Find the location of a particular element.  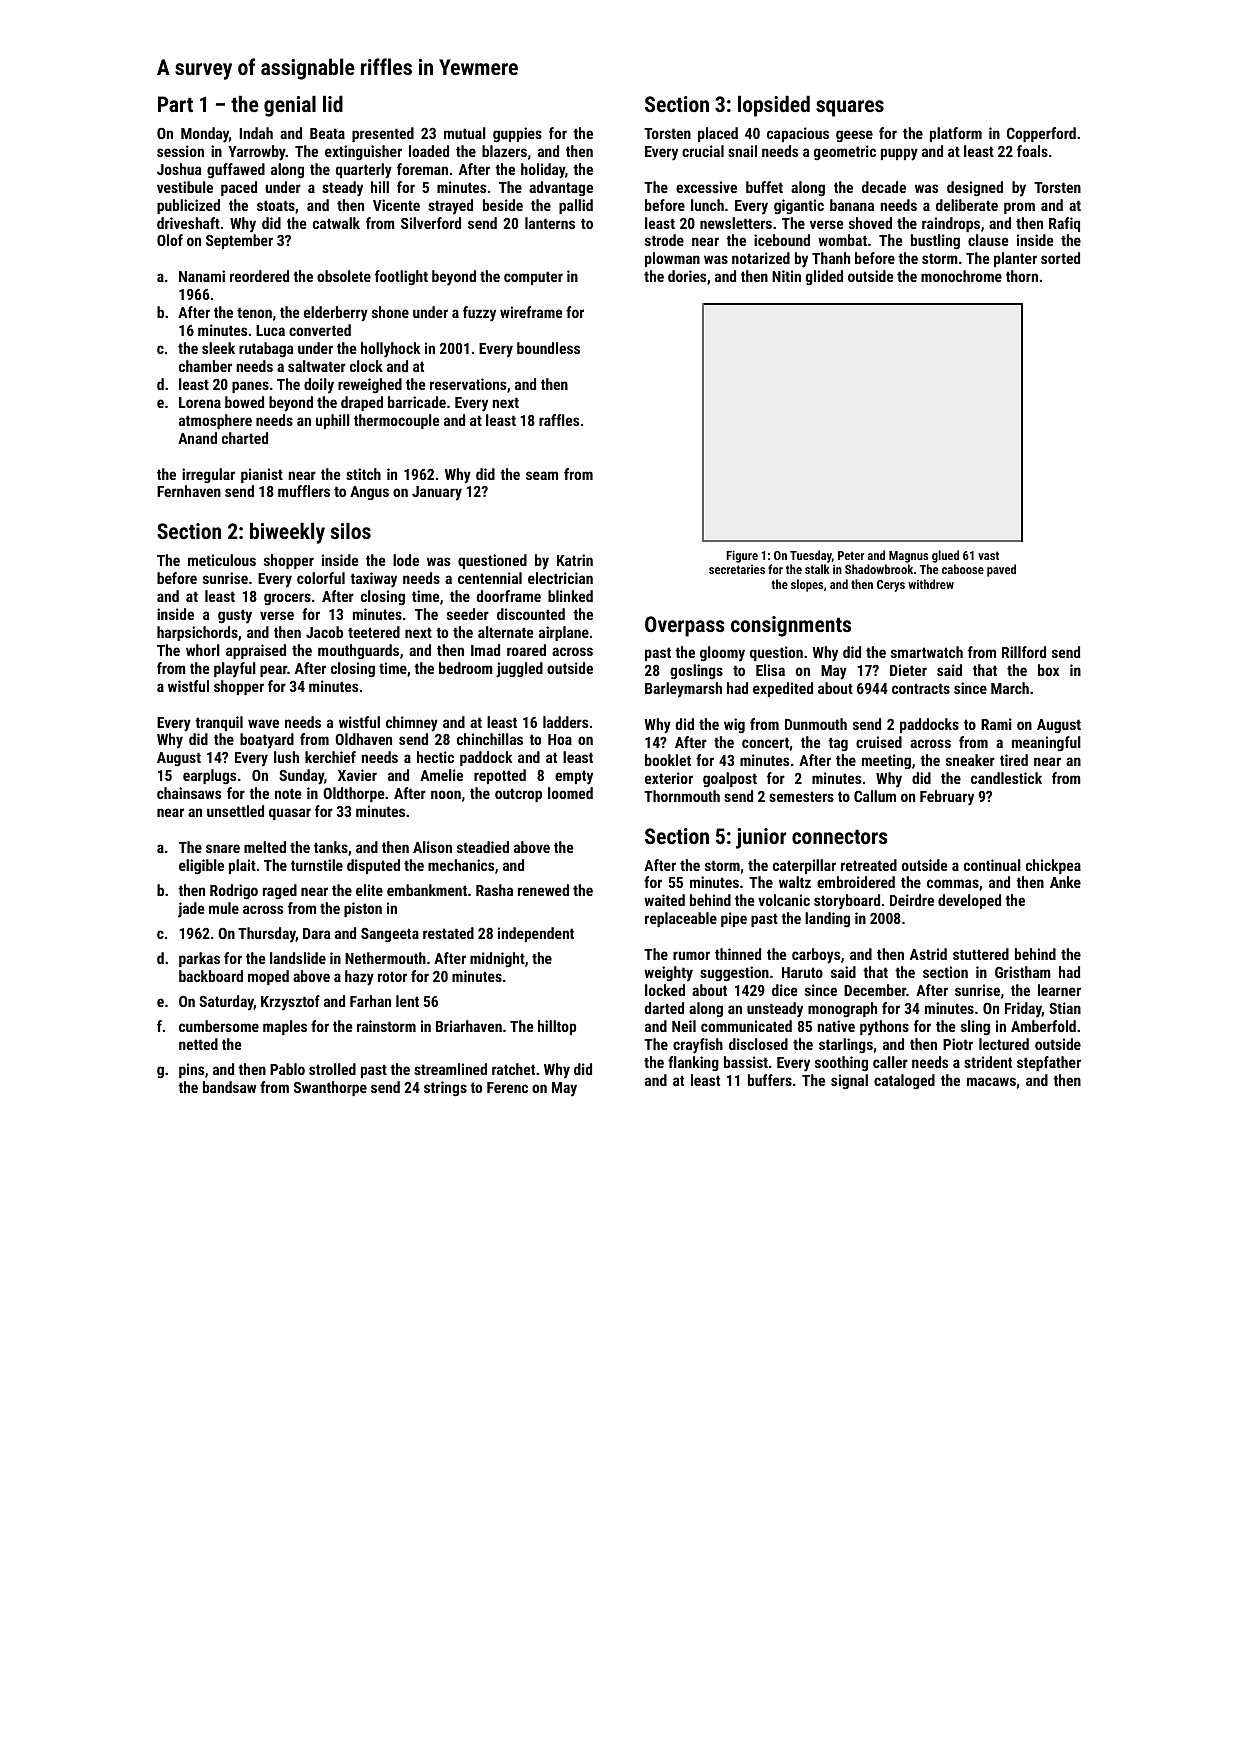

Callum is located at coordinates (875, 796).
